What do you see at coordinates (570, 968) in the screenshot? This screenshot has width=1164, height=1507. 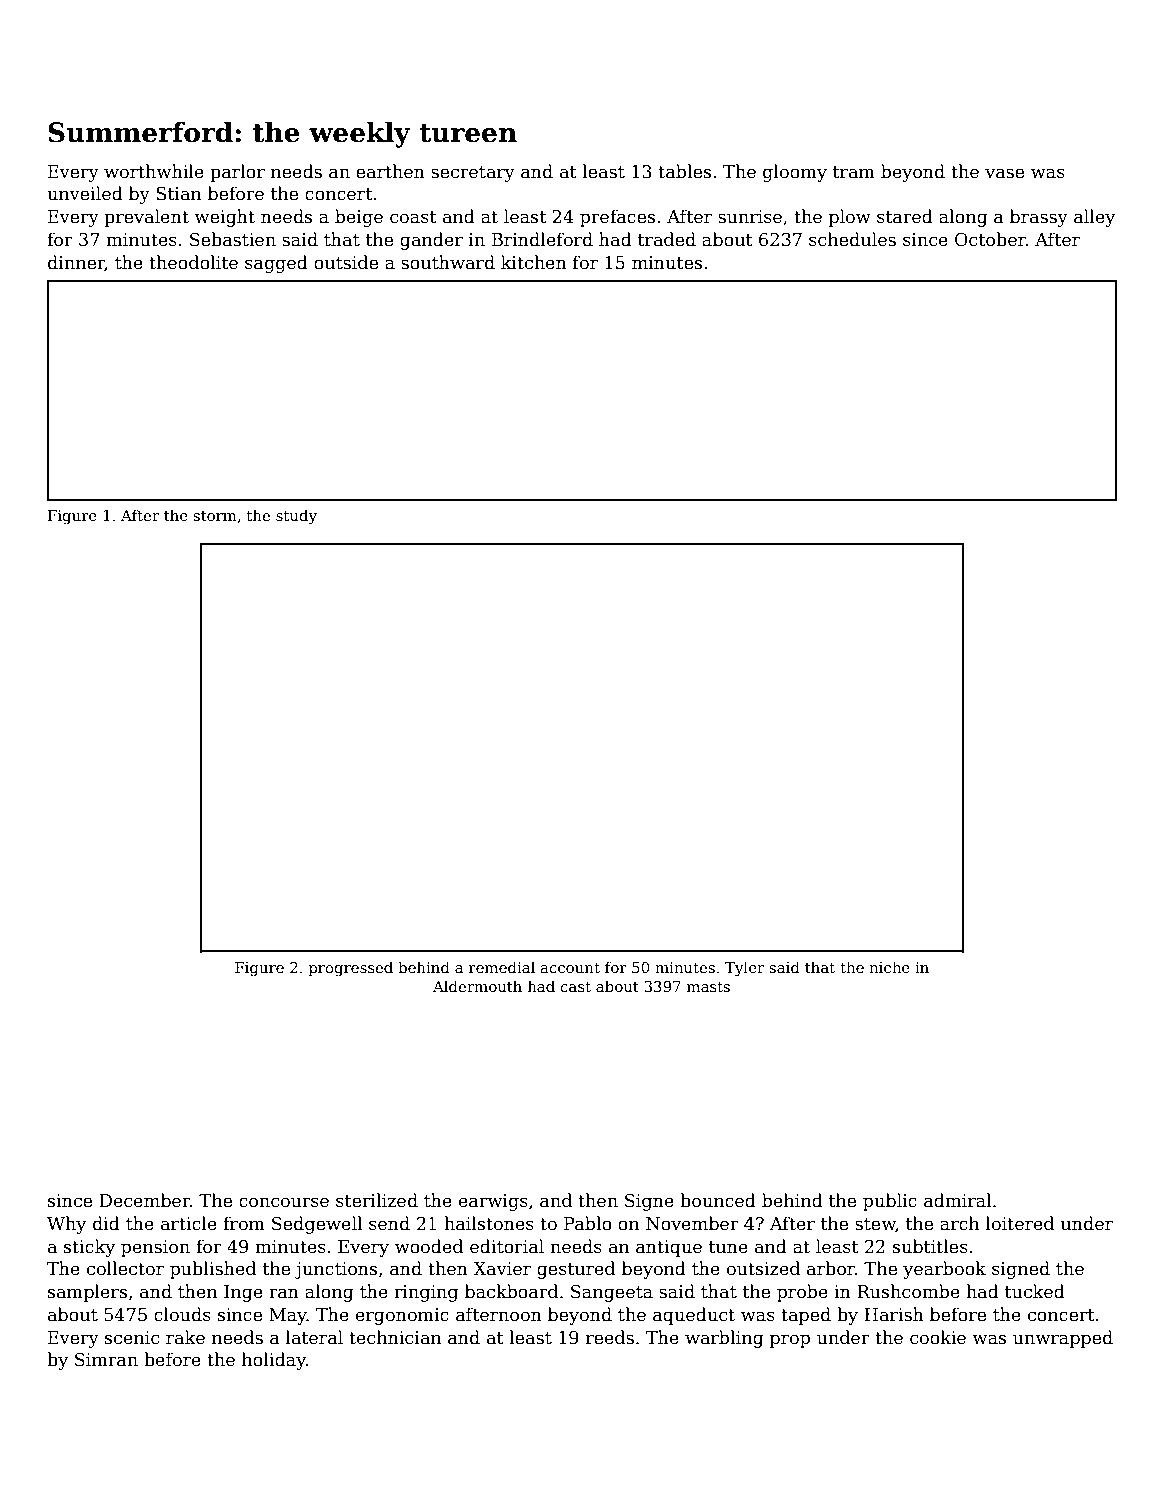 I see `account` at bounding box center [570, 968].
